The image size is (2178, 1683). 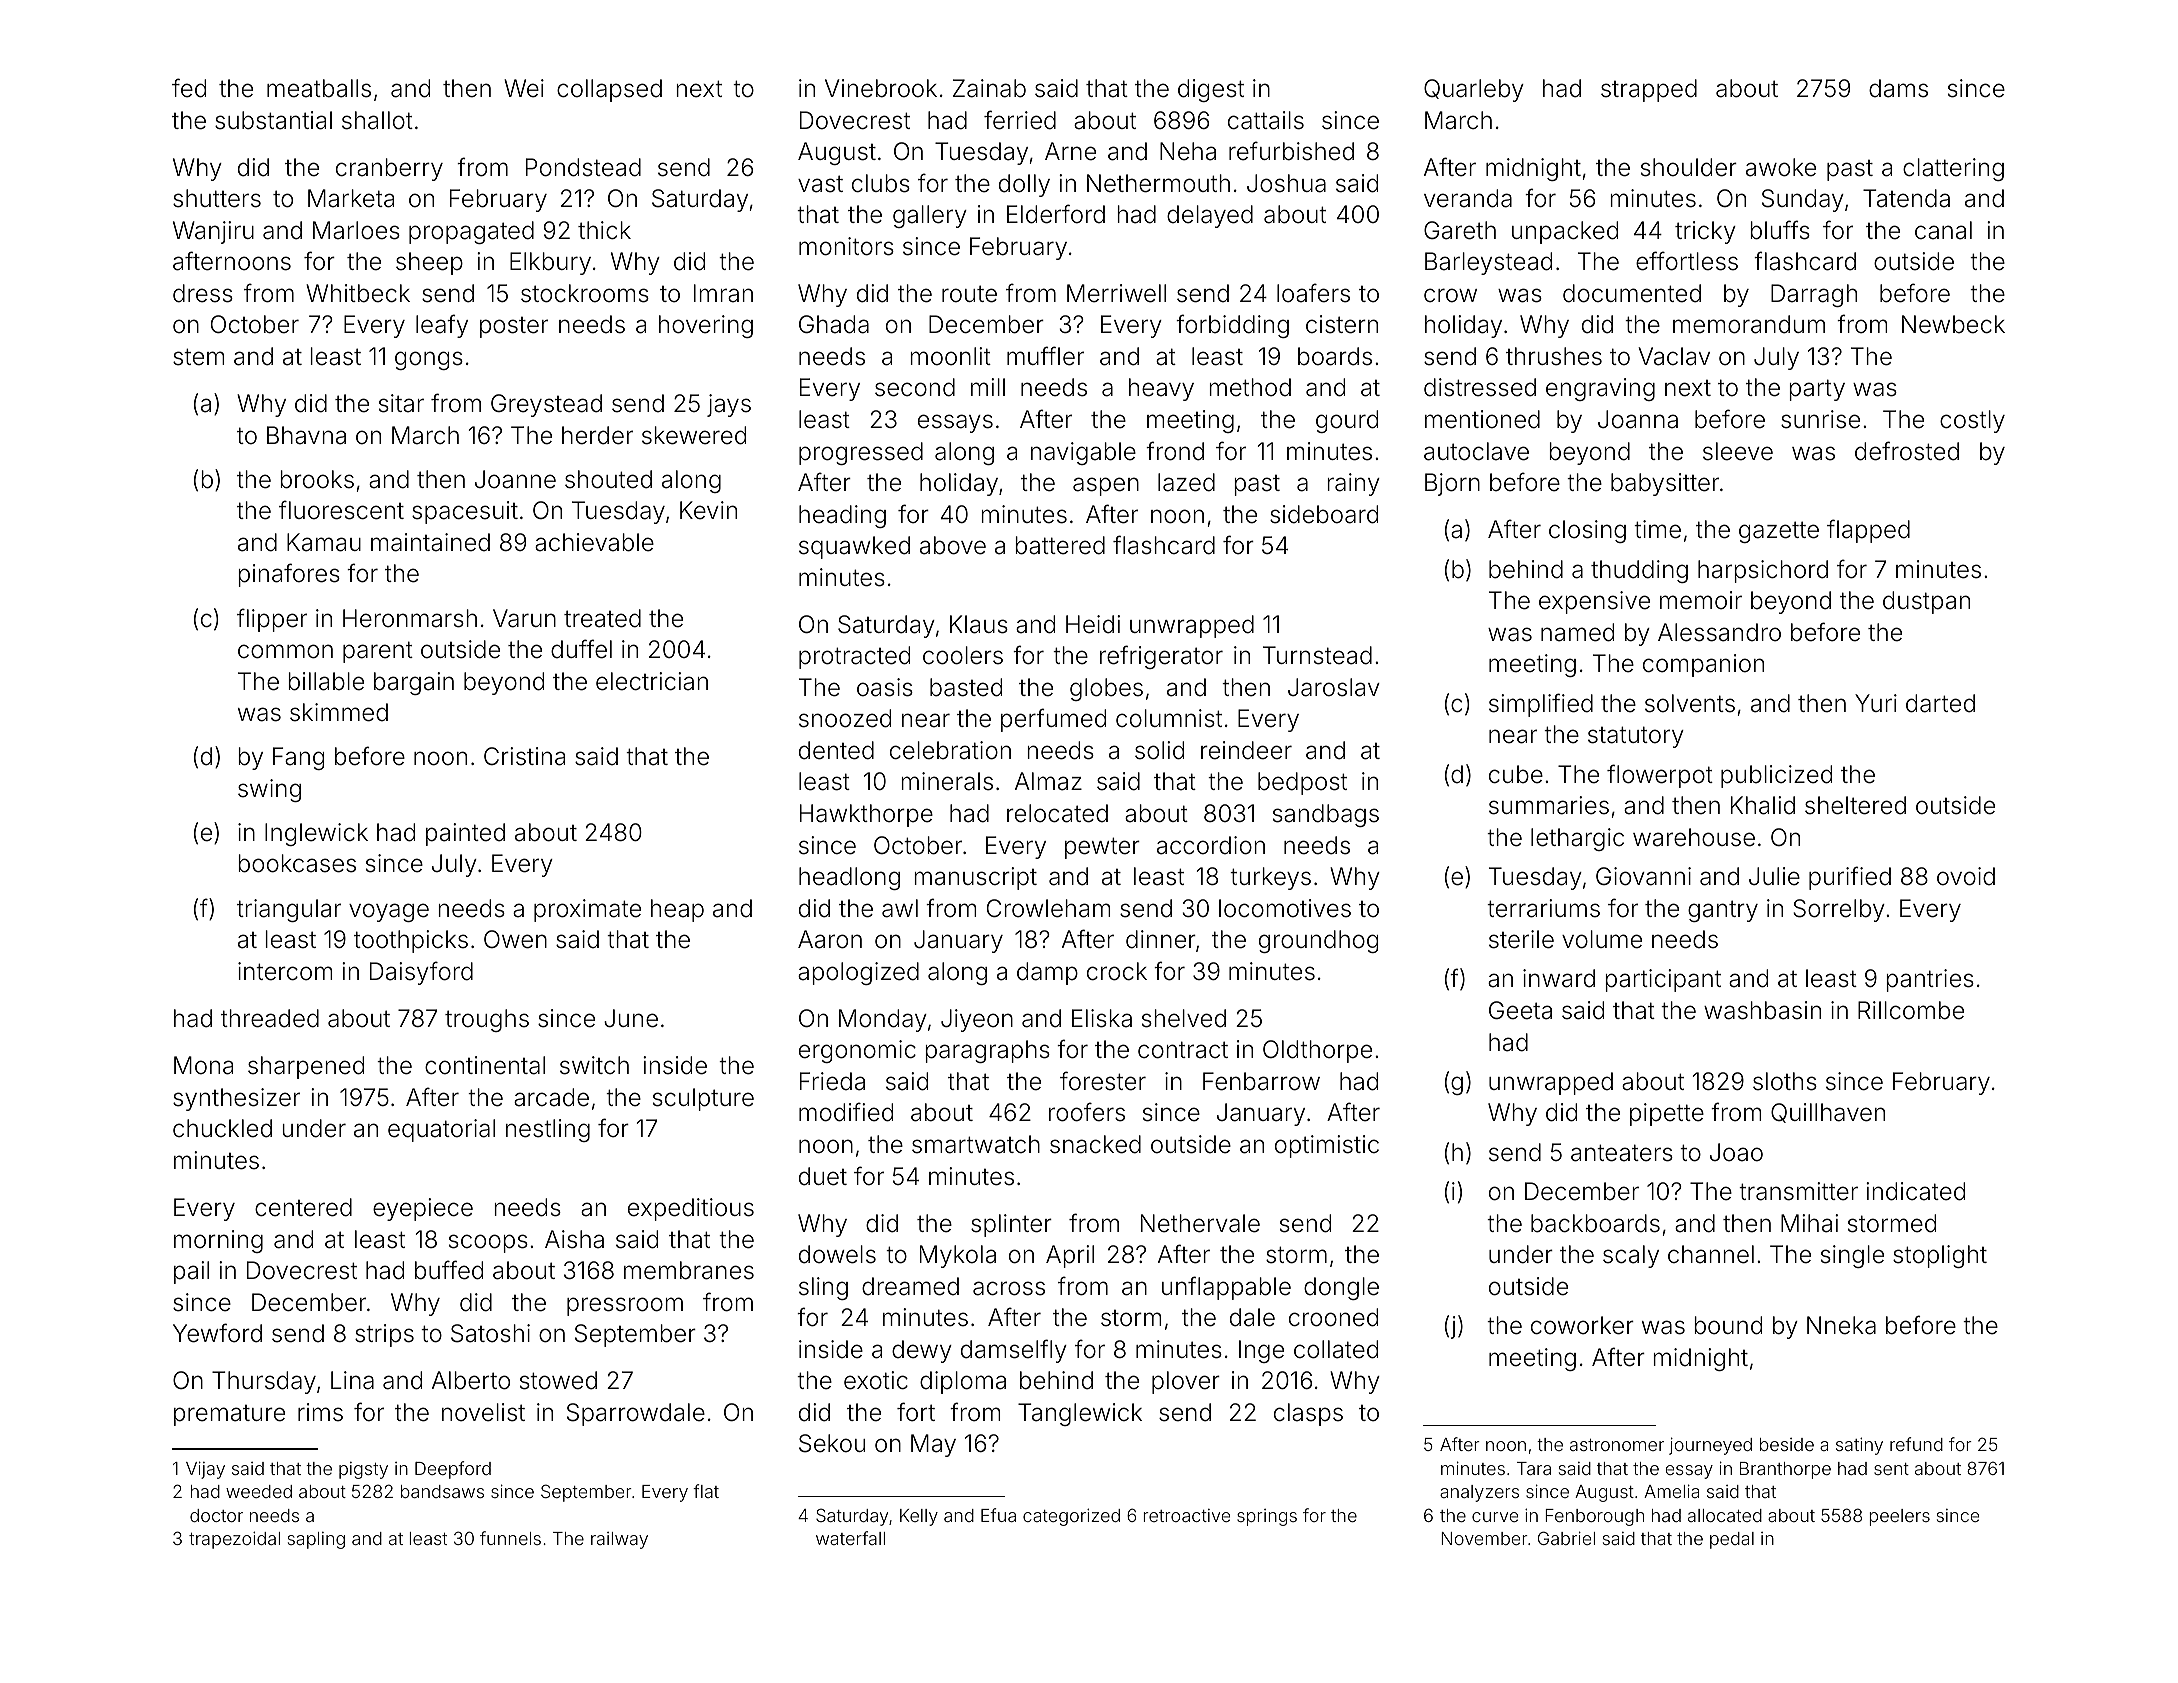 What do you see at coordinates (1161, 657) in the document?
I see `refrigerator` at bounding box center [1161, 657].
